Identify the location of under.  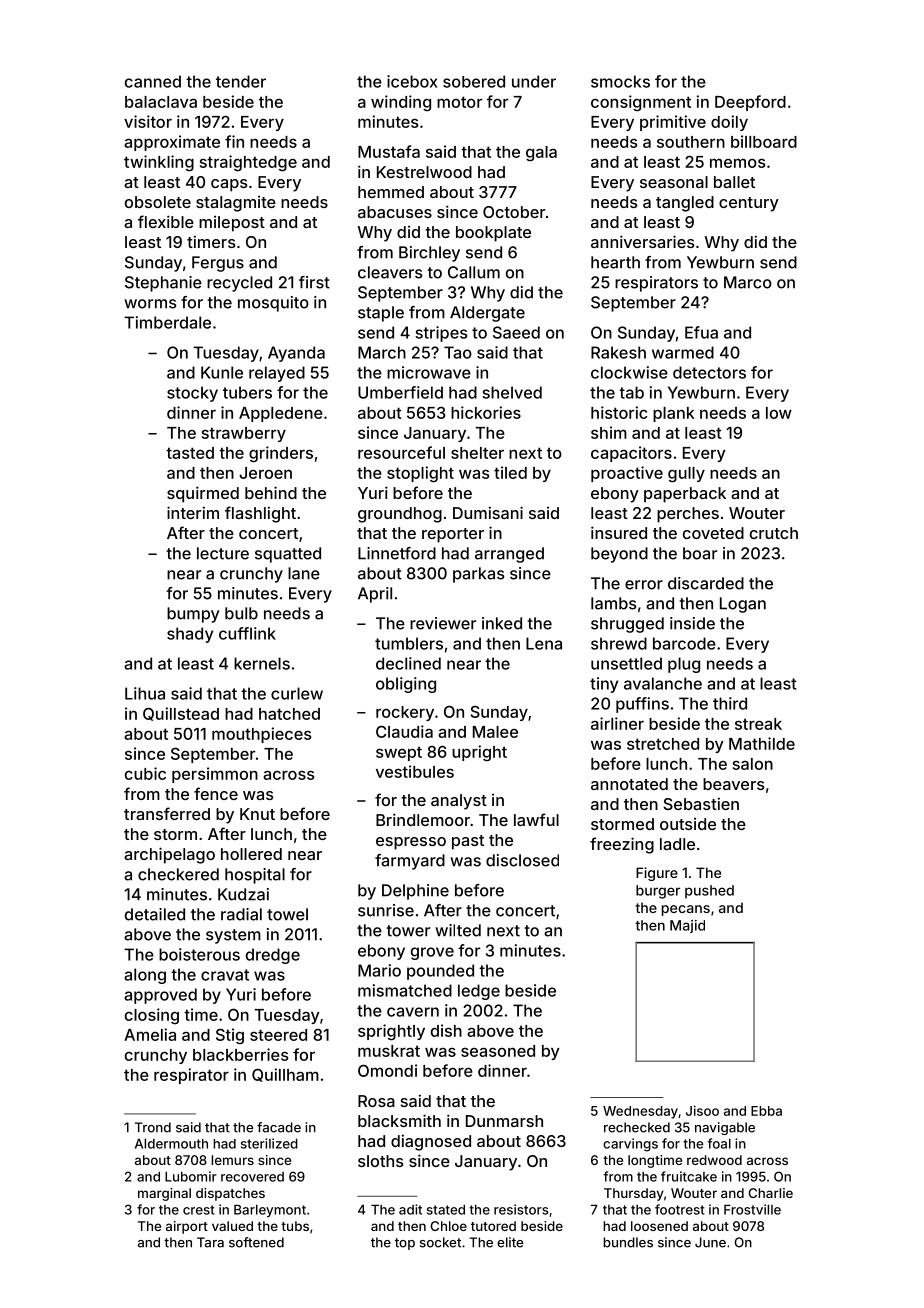
(534, 81).
